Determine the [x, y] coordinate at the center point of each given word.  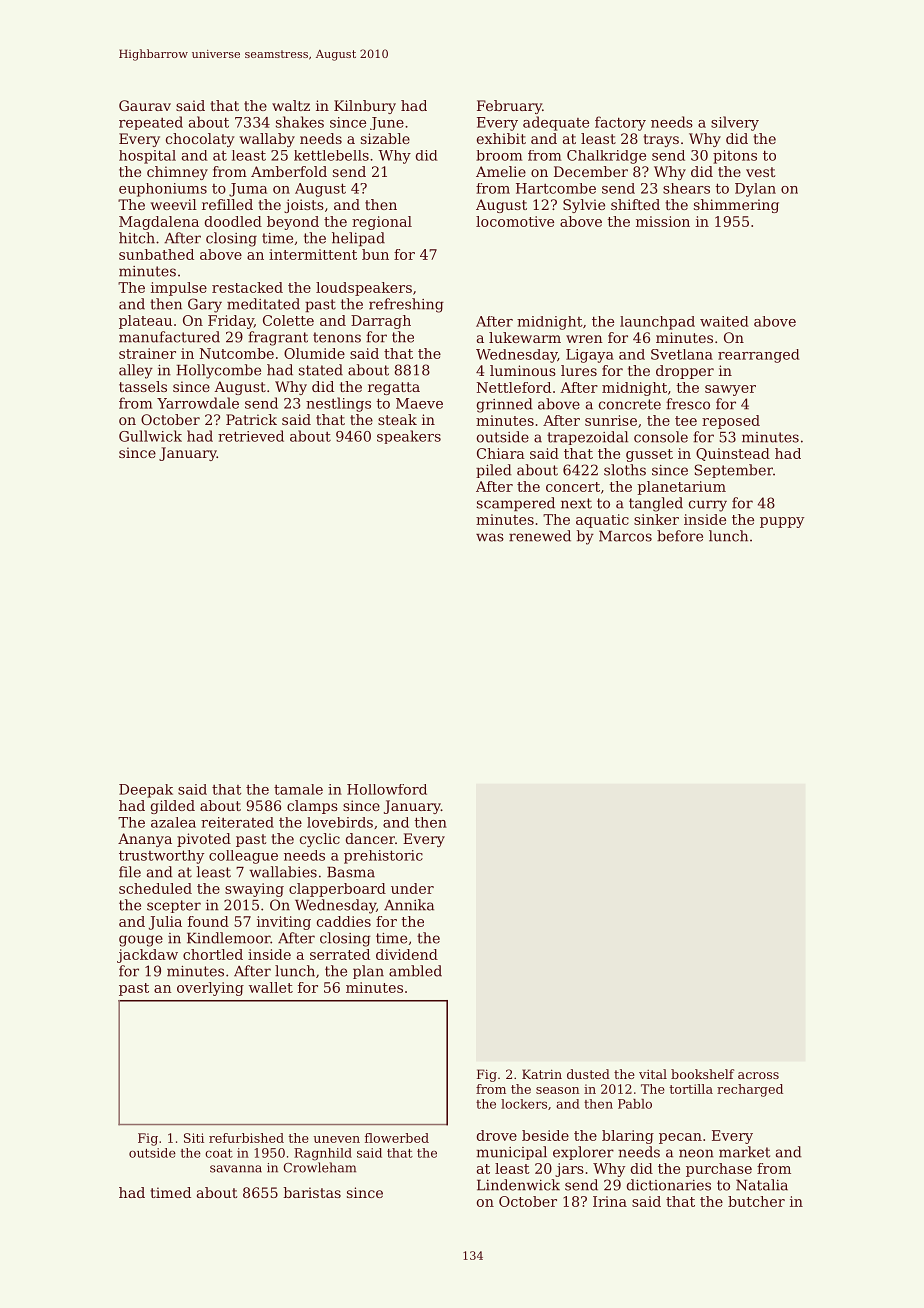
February [509, 107]
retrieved [251, 436]
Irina [610, 1201]
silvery [735, 123]
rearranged [759, 356]
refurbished [246, 1138]
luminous [523, 370]
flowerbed [397, 1138]
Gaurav [145, 105]
